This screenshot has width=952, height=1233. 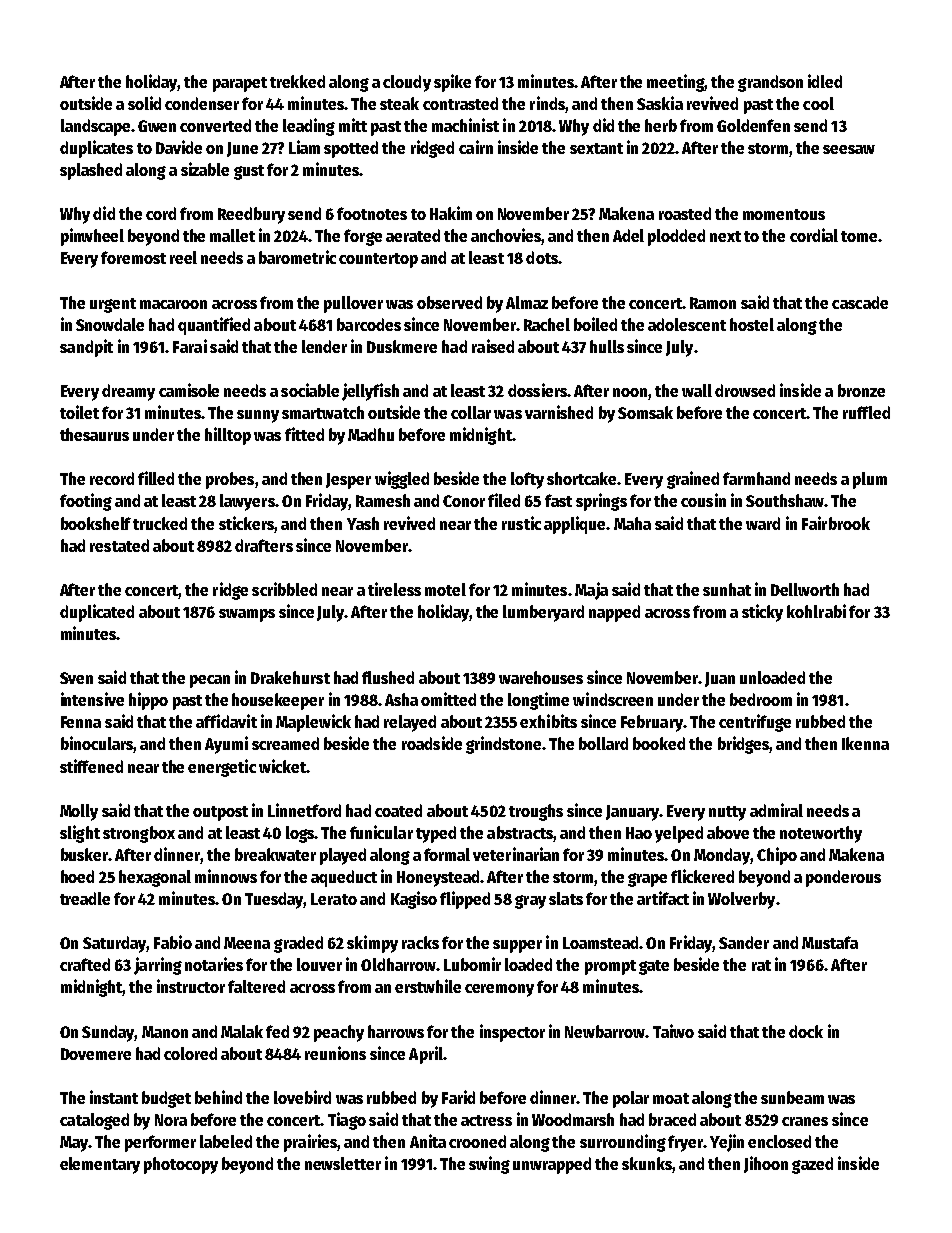 What do you see at coordinates (218, 1097) in the screenshot?
I see `behind` at bounding box center [218, 1097].
